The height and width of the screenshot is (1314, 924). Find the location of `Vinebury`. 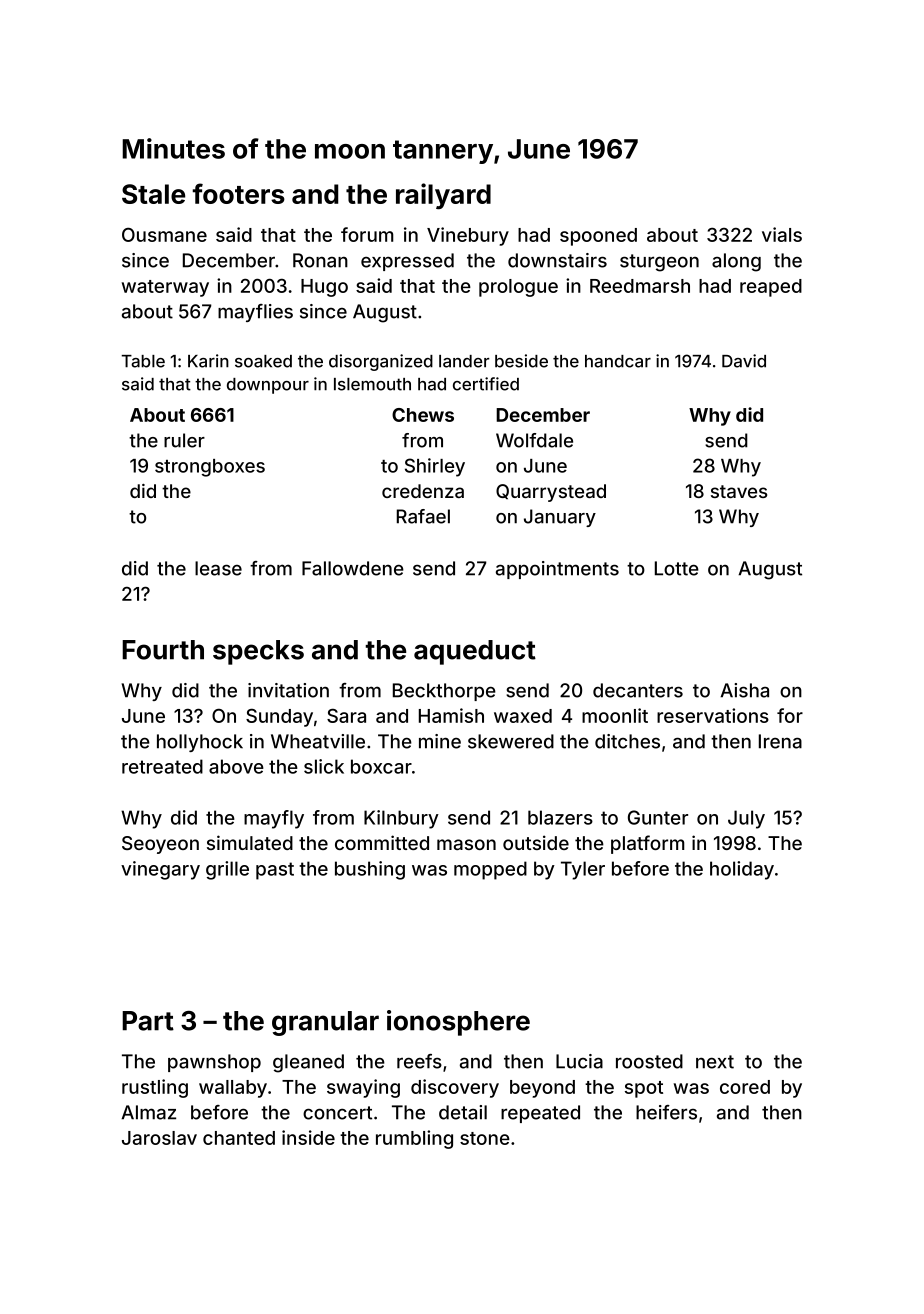

Vinebury is located at coordinates (468, 236).
